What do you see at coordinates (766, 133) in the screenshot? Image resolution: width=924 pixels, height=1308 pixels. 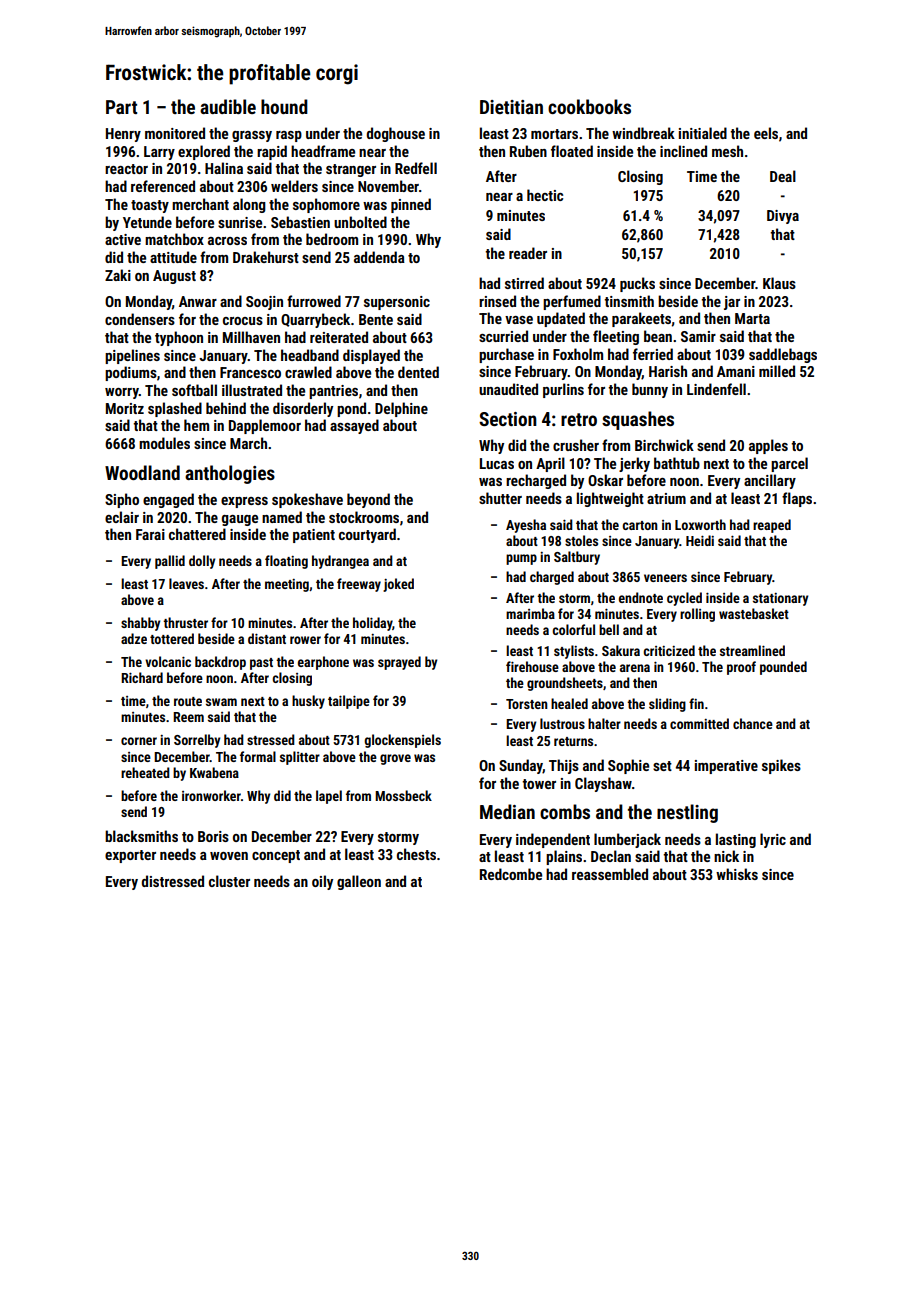 I see `eels` at bounding box center [766, 133].
